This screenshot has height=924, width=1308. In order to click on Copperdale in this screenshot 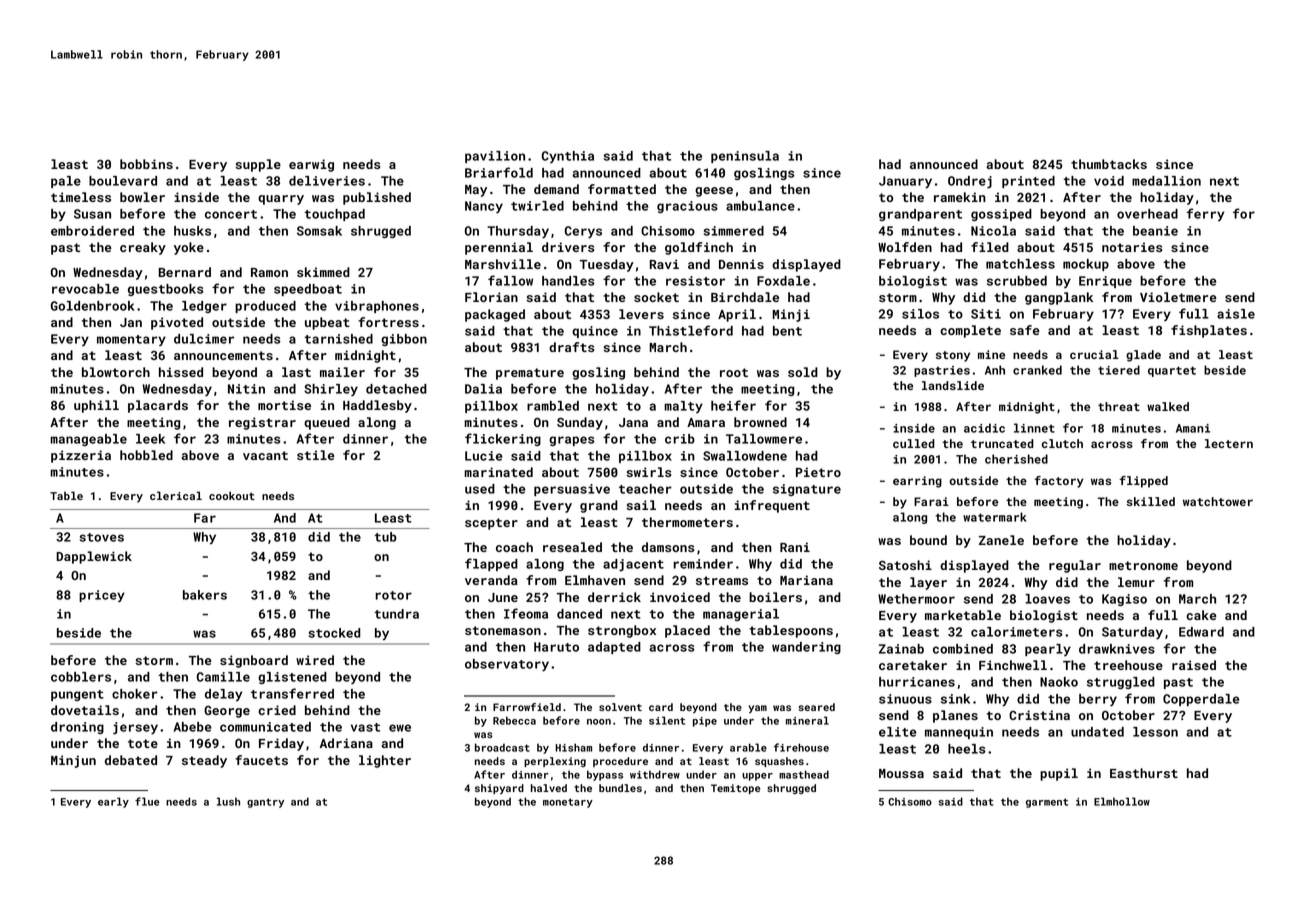, I will do `click(1201, 700)`.
